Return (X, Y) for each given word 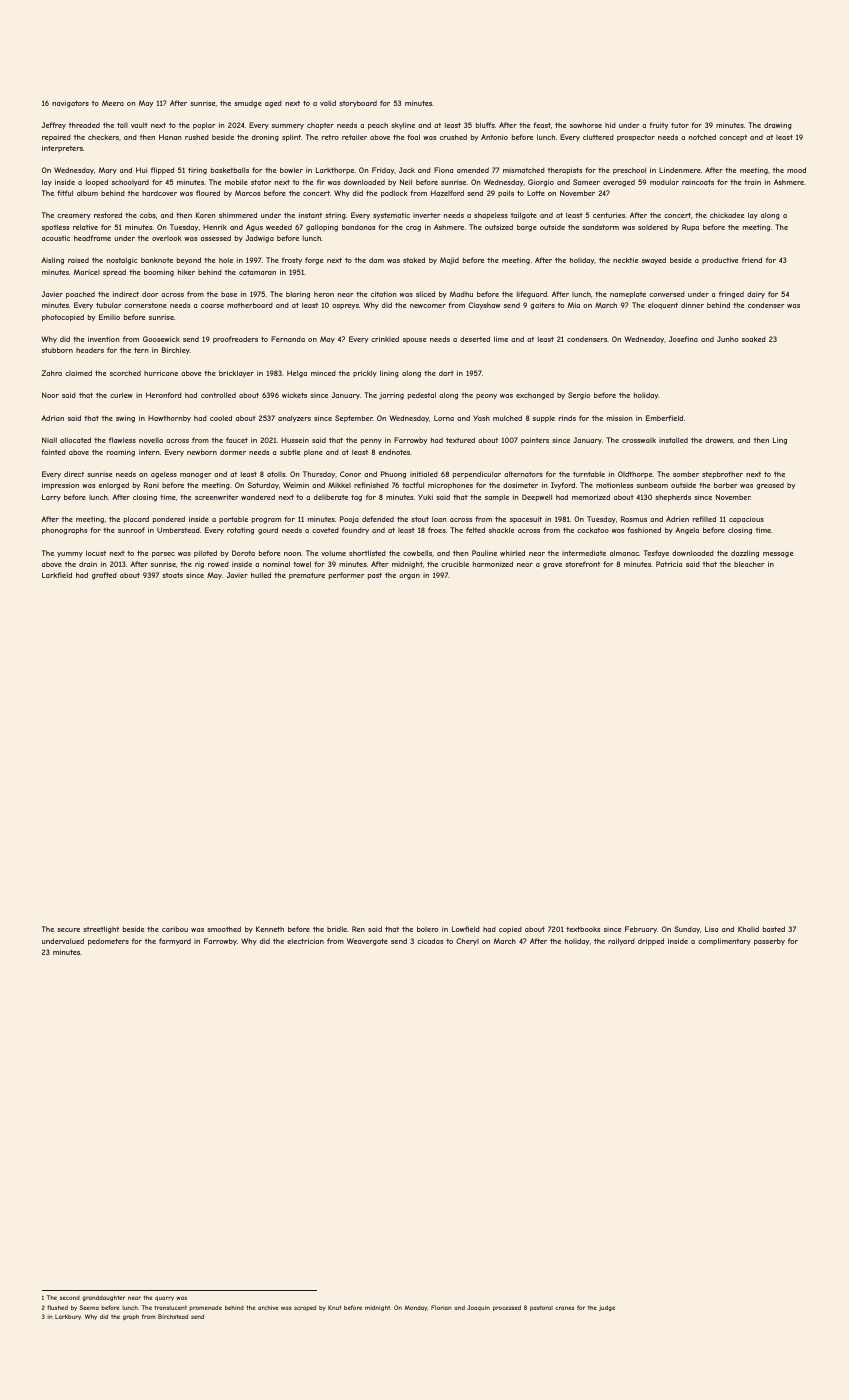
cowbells (417, 553)
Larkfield (57, 575)
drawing (778, 126)
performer (346, 576)
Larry (51, 497)
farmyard (175, 941)
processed (507, 1308)
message (778, 555)
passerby (769, 942)
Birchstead (173, 1316)
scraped (305, 1308)
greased (770, 486)
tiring (197, 171)
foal (413, 137)
